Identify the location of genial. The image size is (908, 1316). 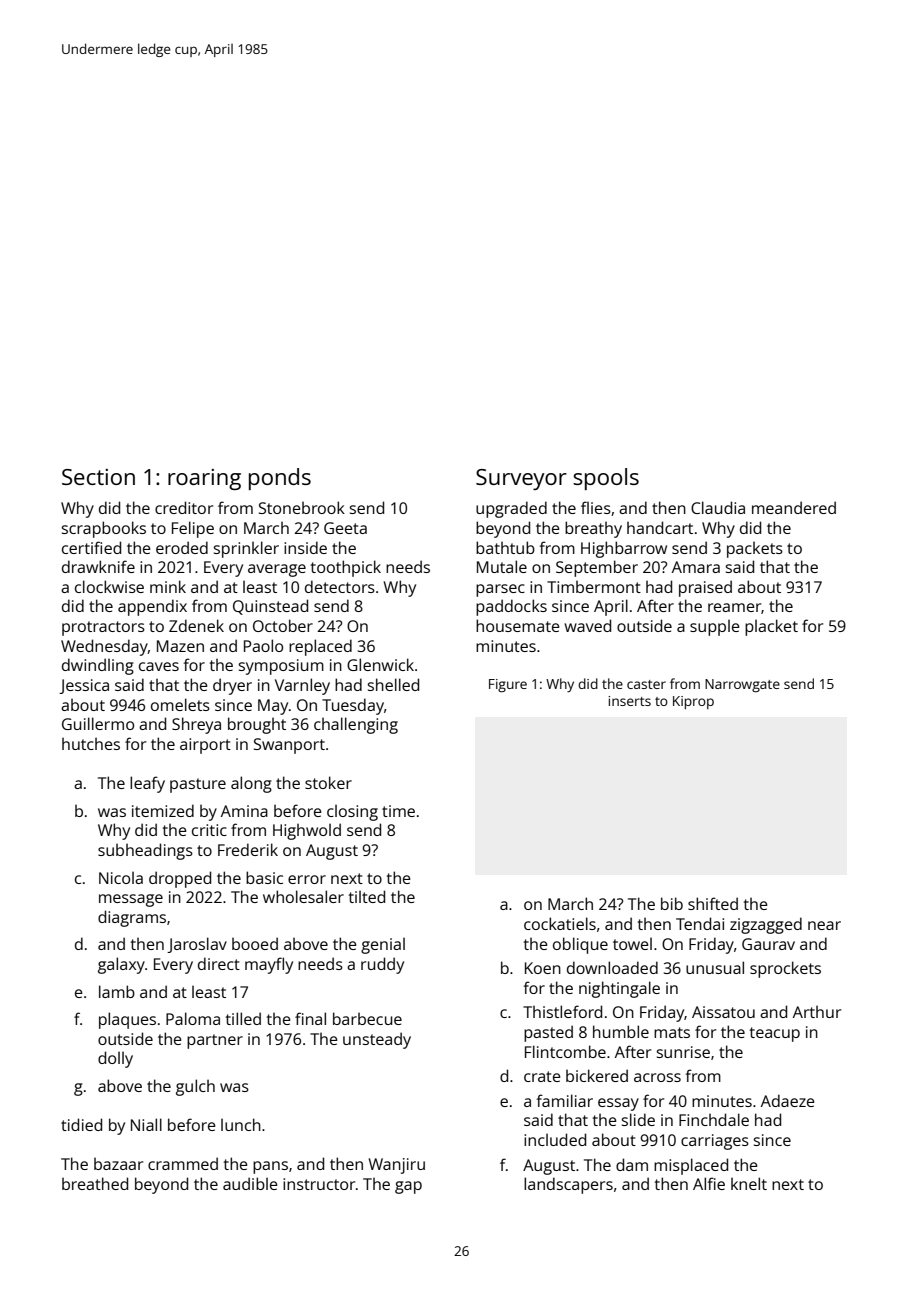
(383, 946).
